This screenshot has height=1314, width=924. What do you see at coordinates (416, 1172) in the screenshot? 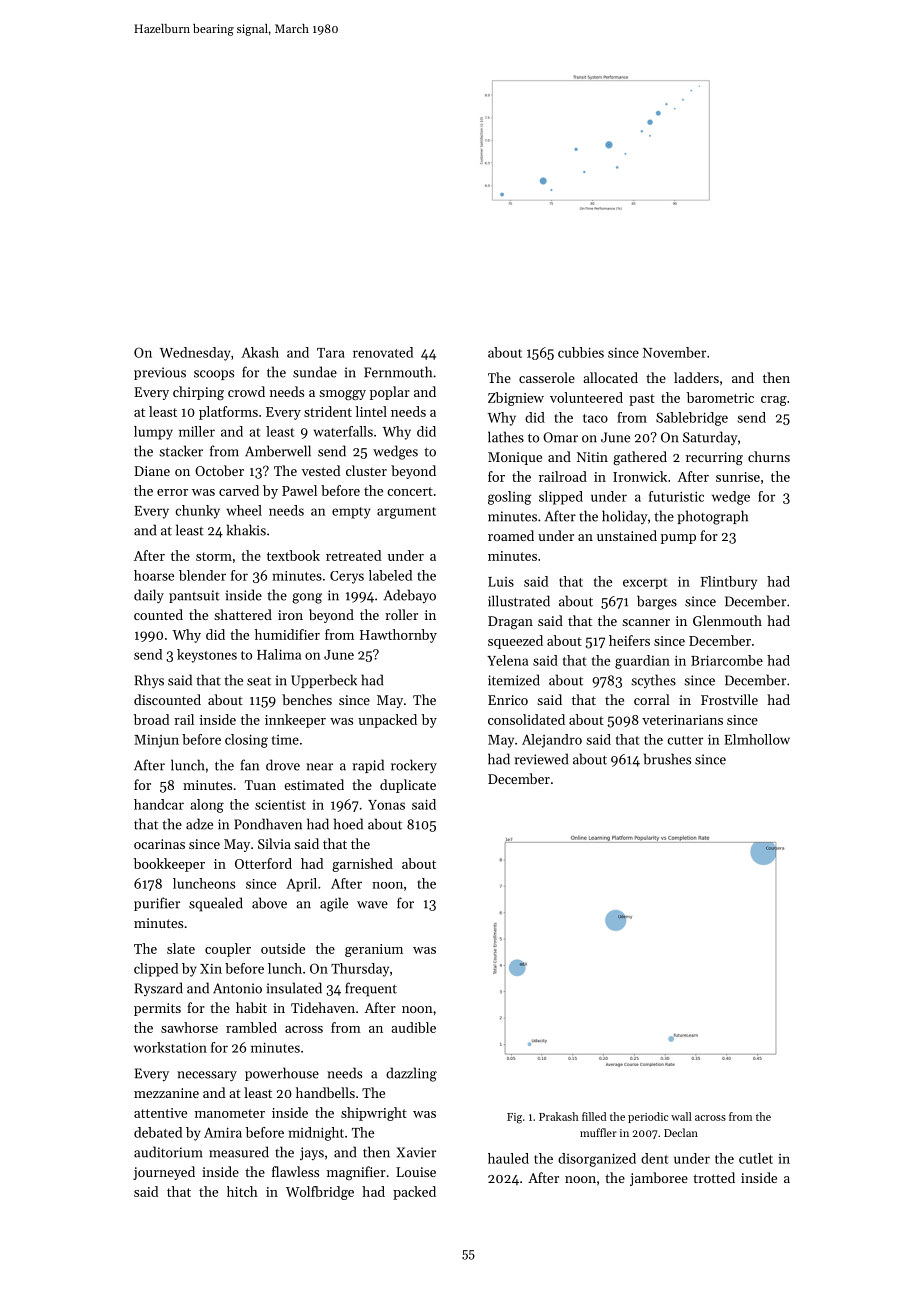
I see `Louise` at bounding box center [416, 1172].
